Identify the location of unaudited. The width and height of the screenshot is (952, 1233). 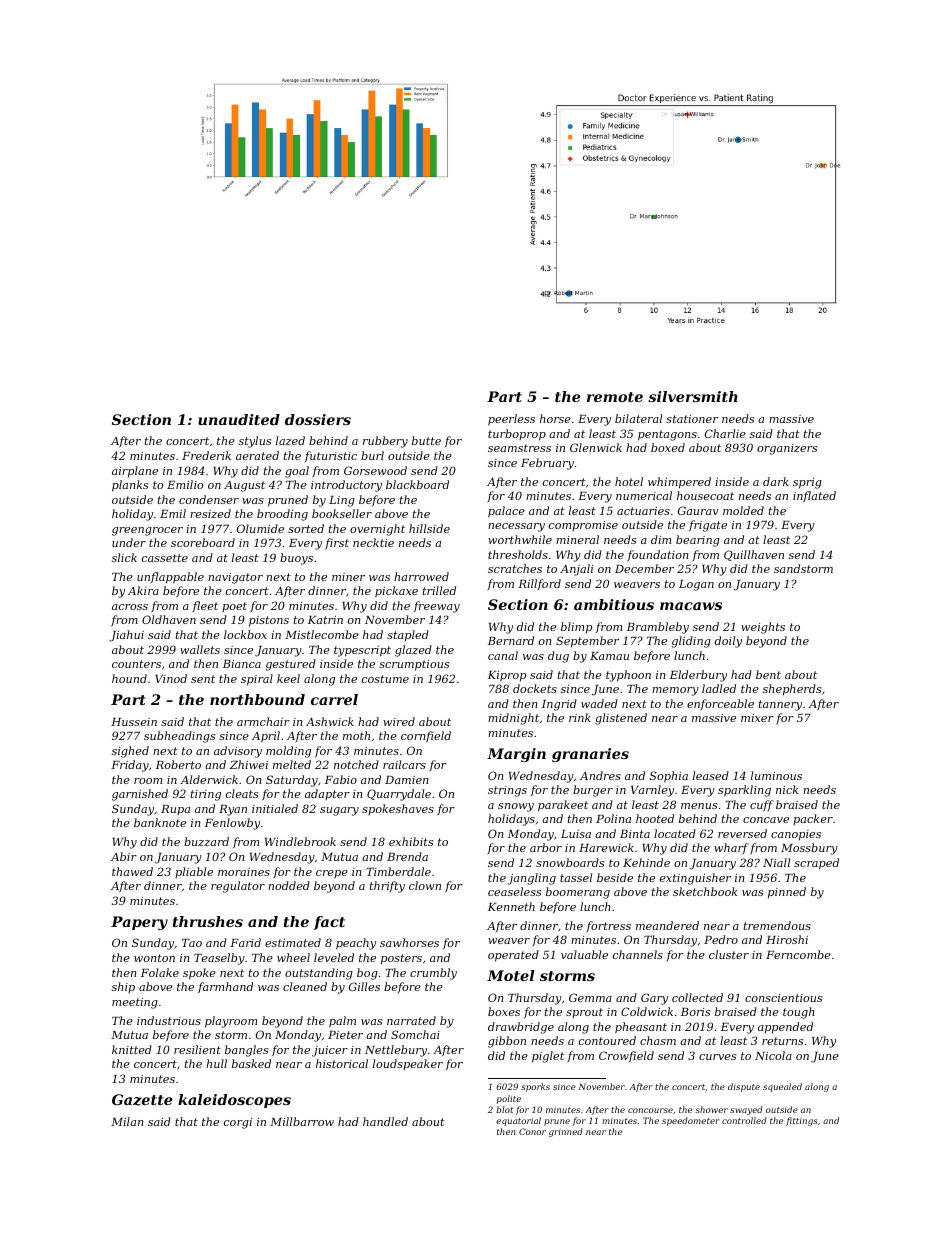
(239, 419).
